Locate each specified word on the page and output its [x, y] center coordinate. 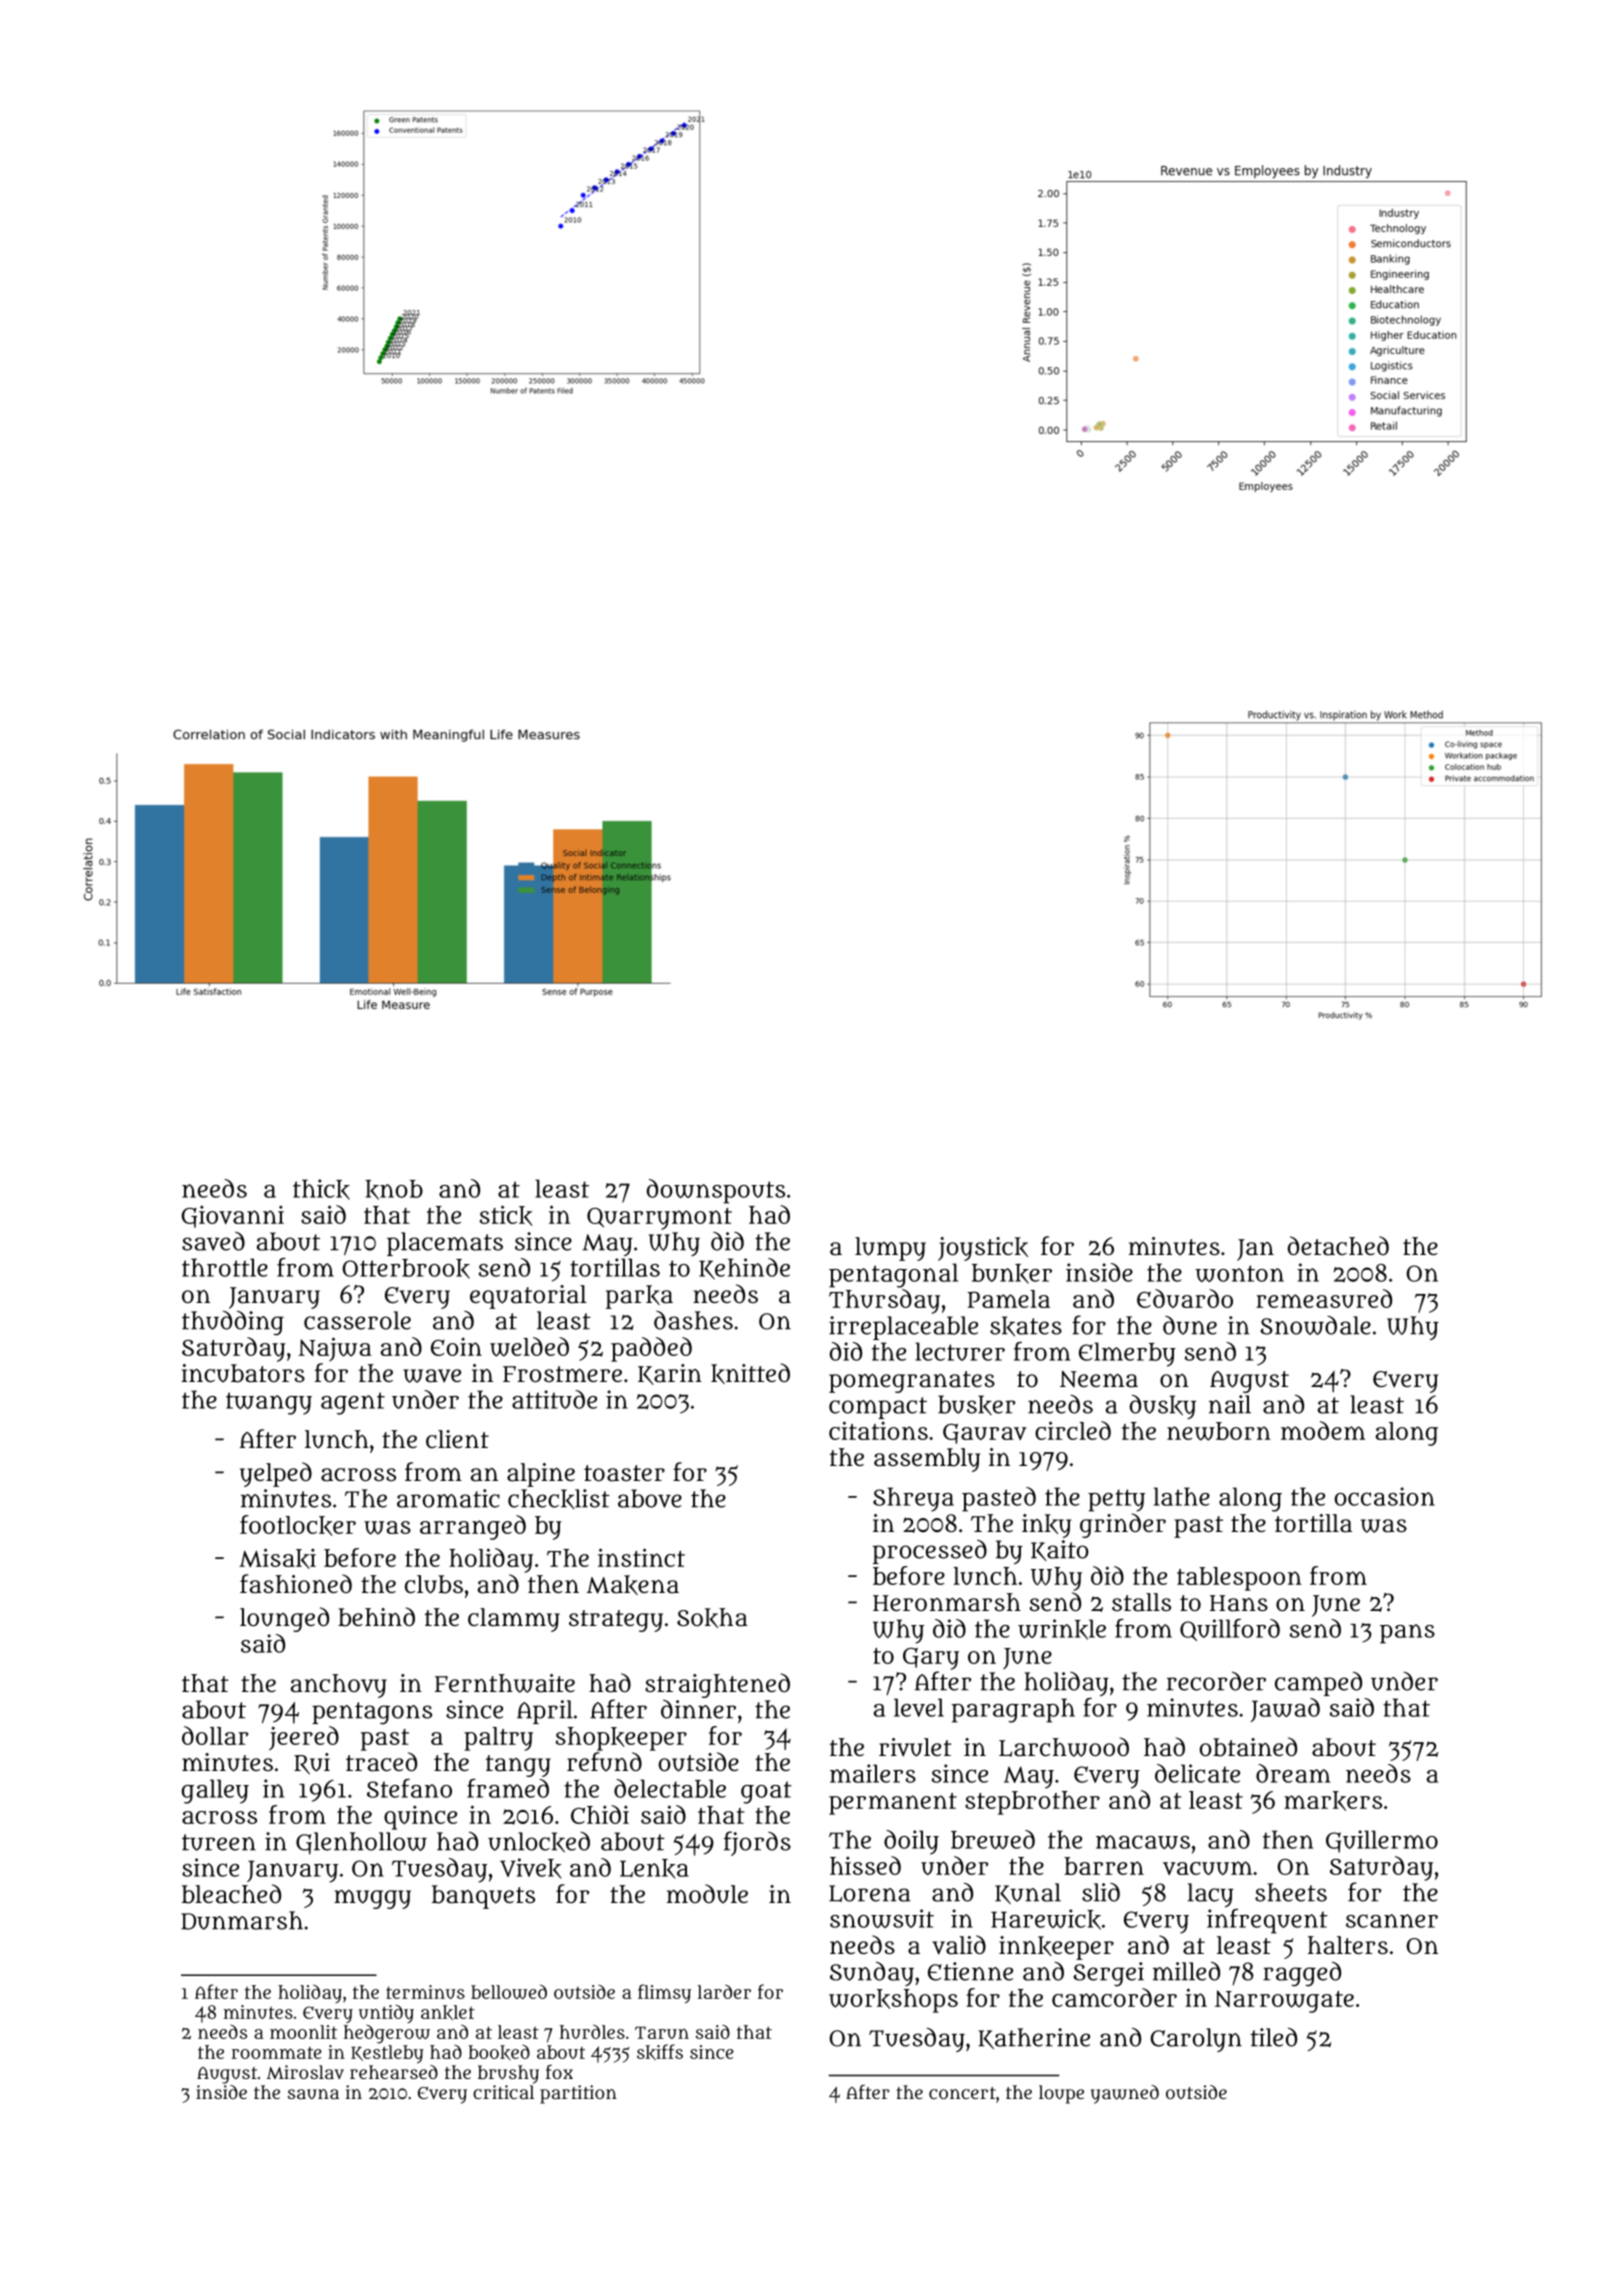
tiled [1274, 2037]
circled [1073, 1430]
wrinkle [1062, 1629]
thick [321, 1189]
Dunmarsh [242, 1920]
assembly [927, 1460]
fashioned [296, 1584]
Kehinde [744, 1269]
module [707, 1893]
